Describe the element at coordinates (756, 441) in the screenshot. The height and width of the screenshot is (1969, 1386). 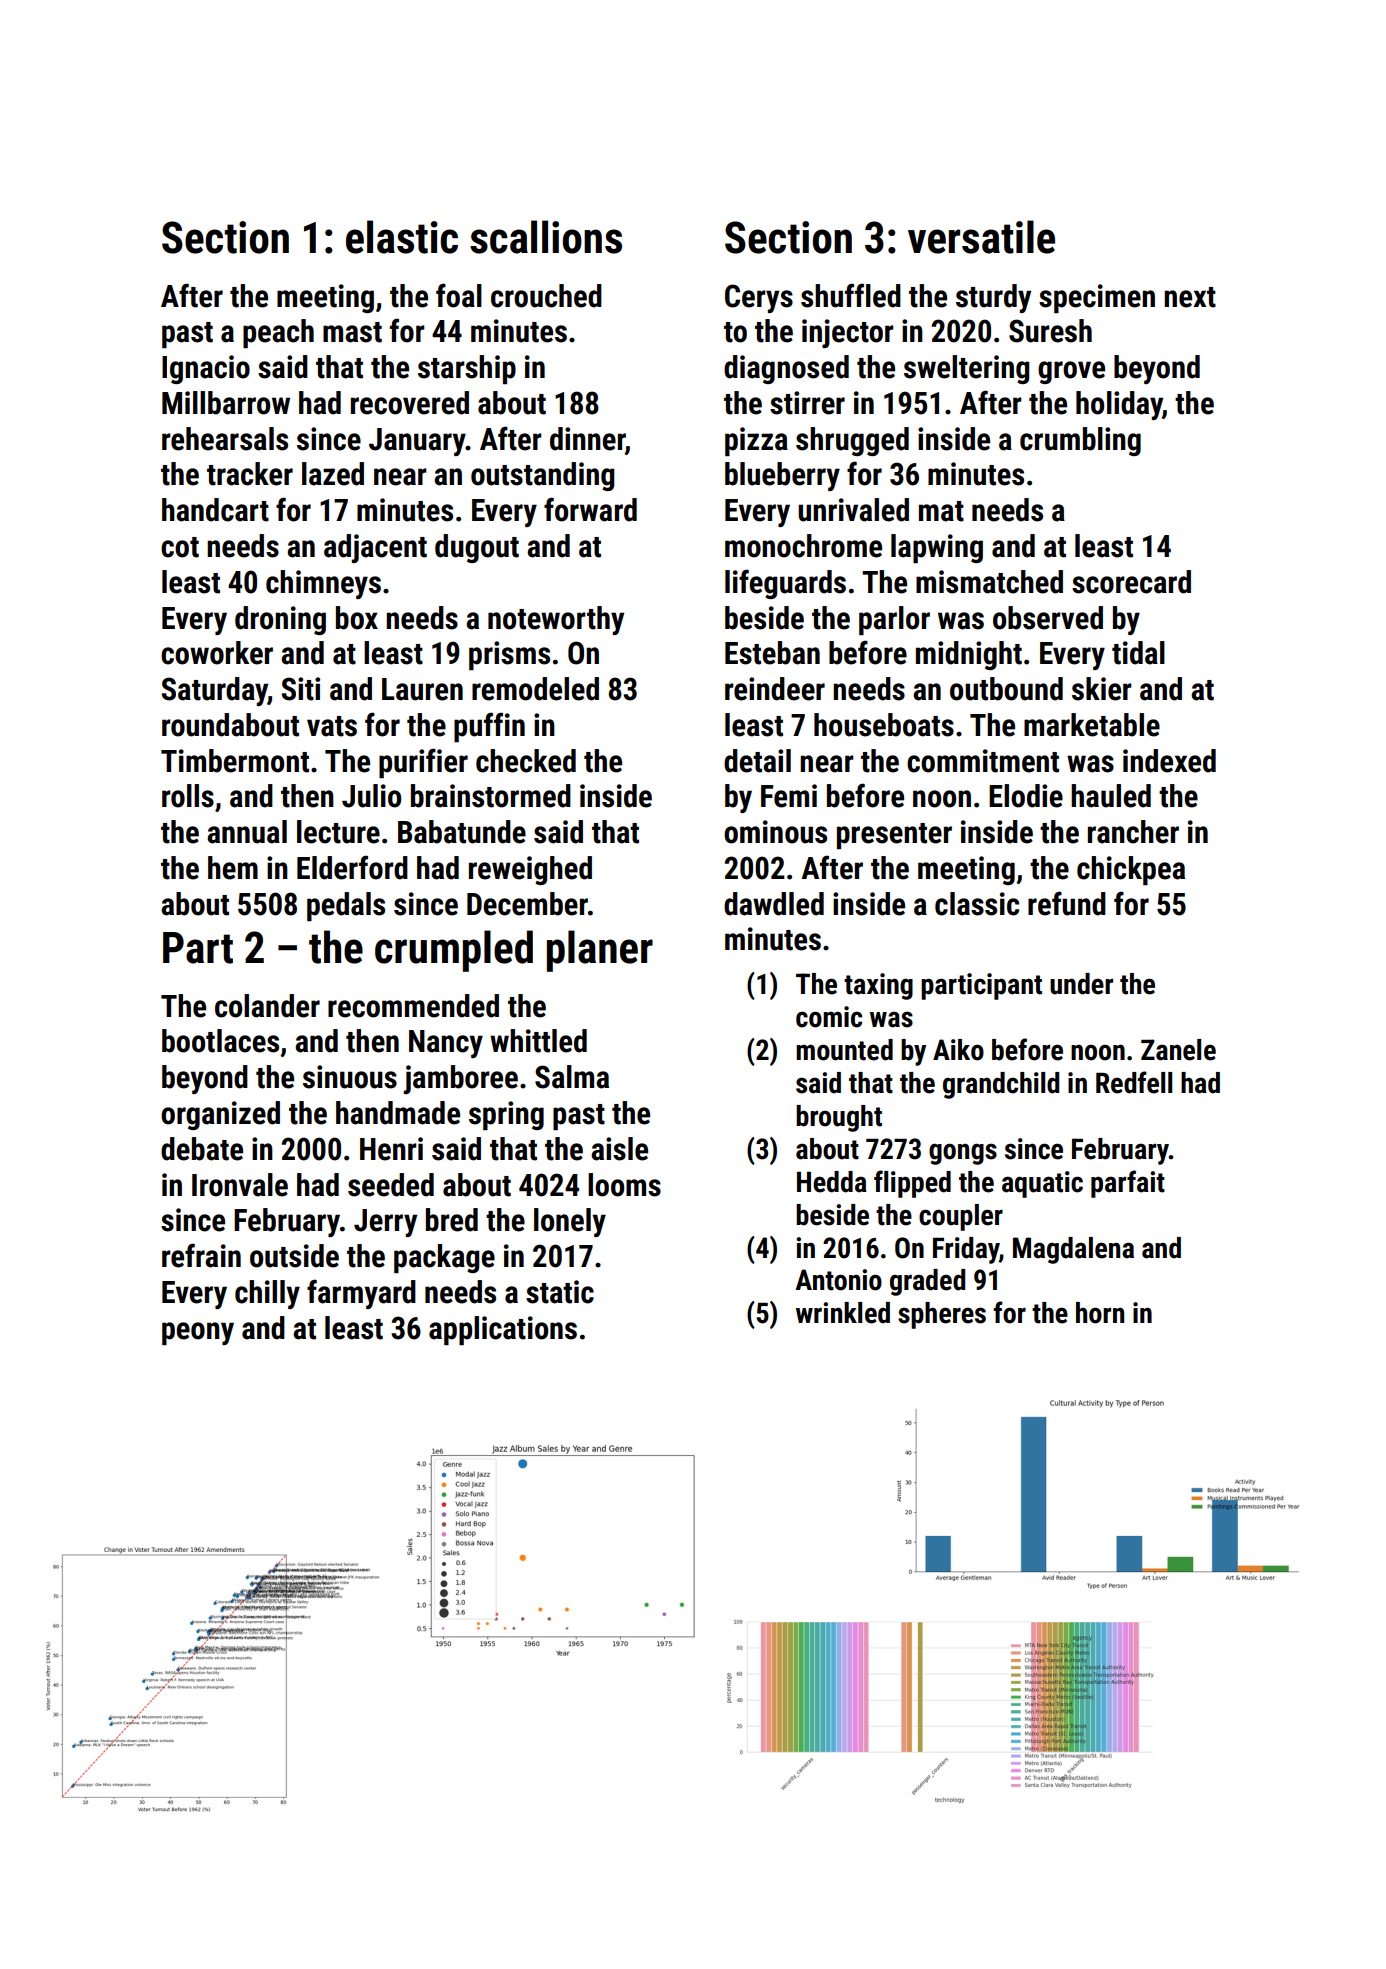
I see `pizza` at that location.
